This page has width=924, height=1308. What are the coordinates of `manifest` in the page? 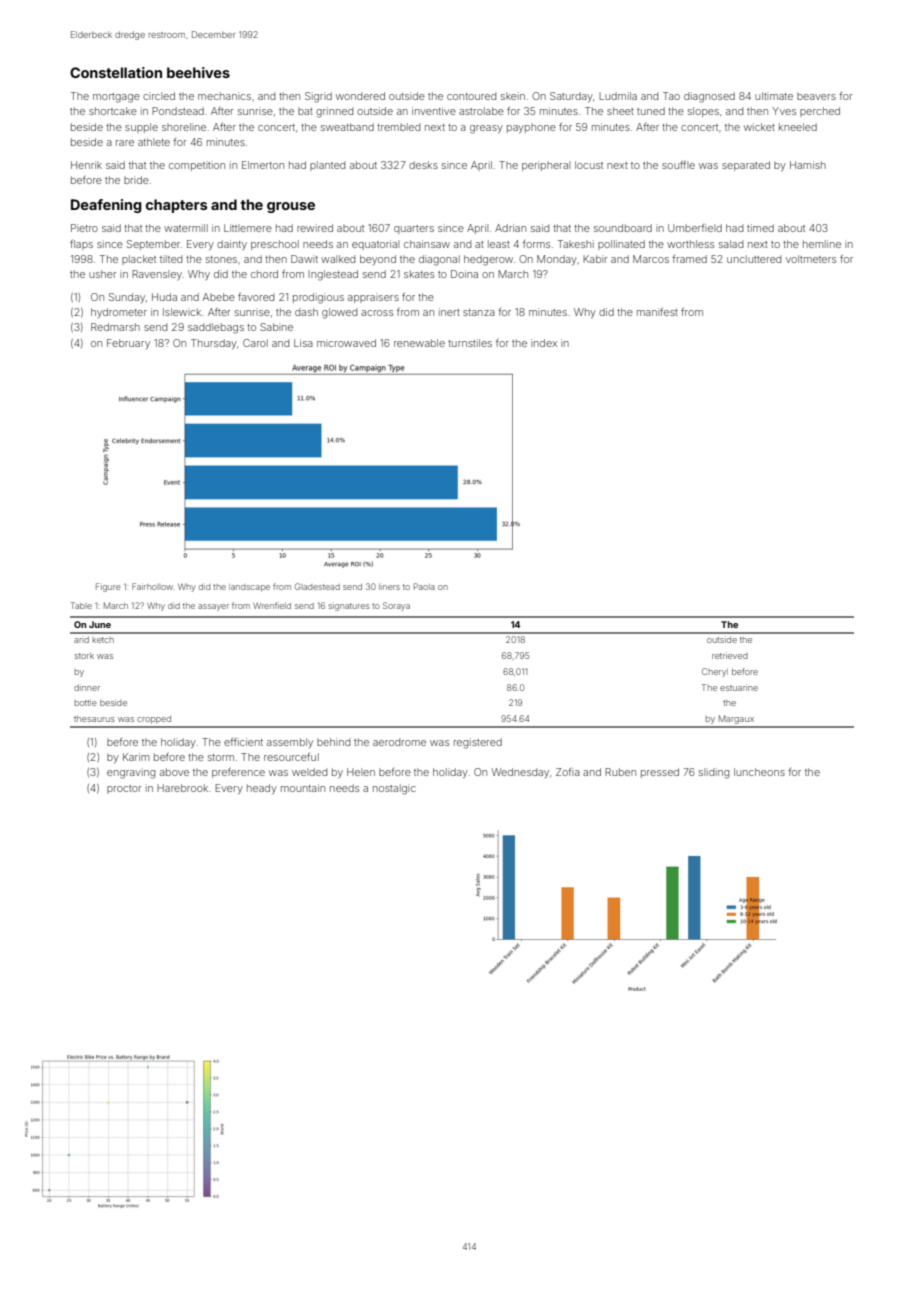 It's located at (657, 312).
